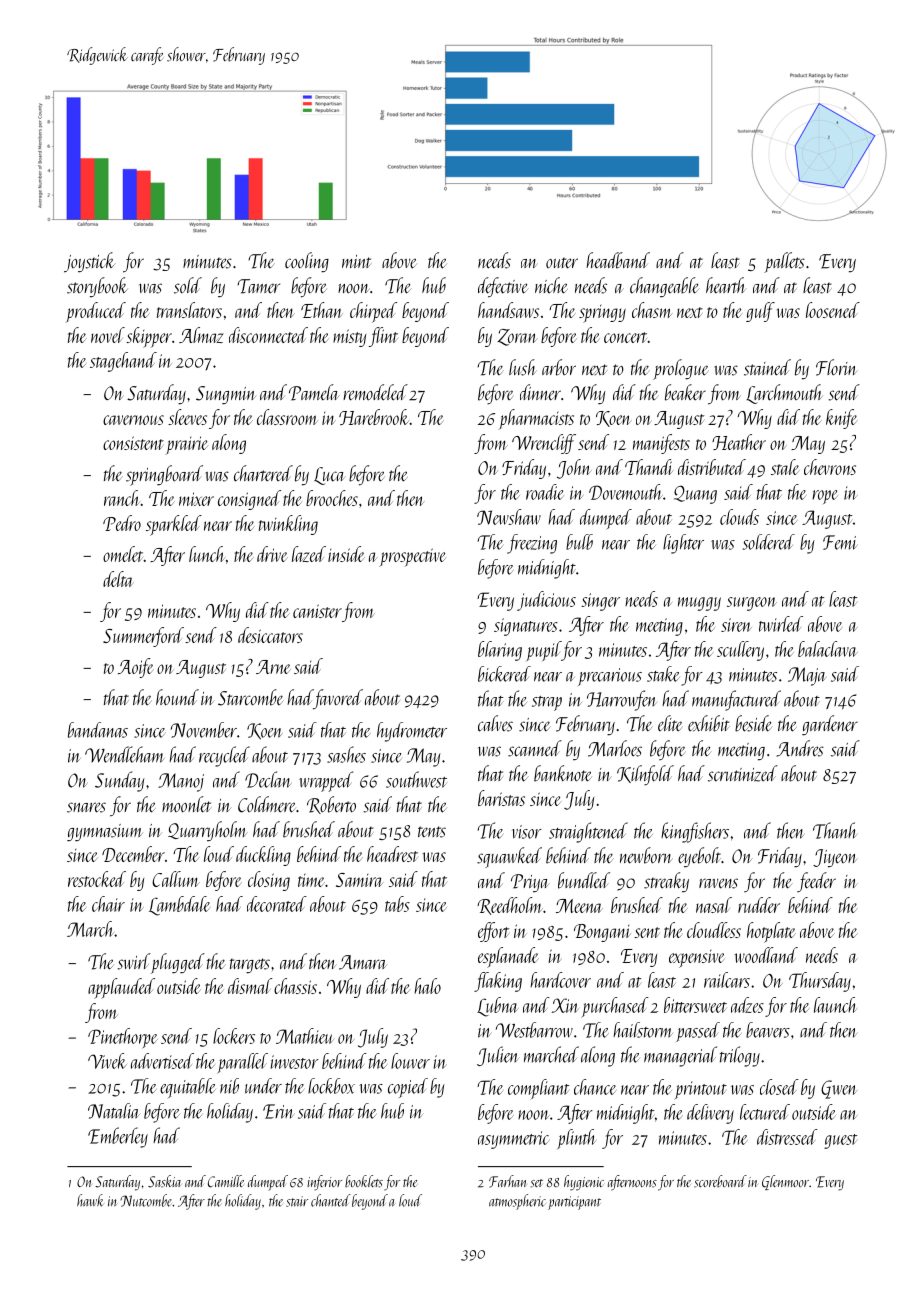  I want to click on straightened, so click(588, 832).
